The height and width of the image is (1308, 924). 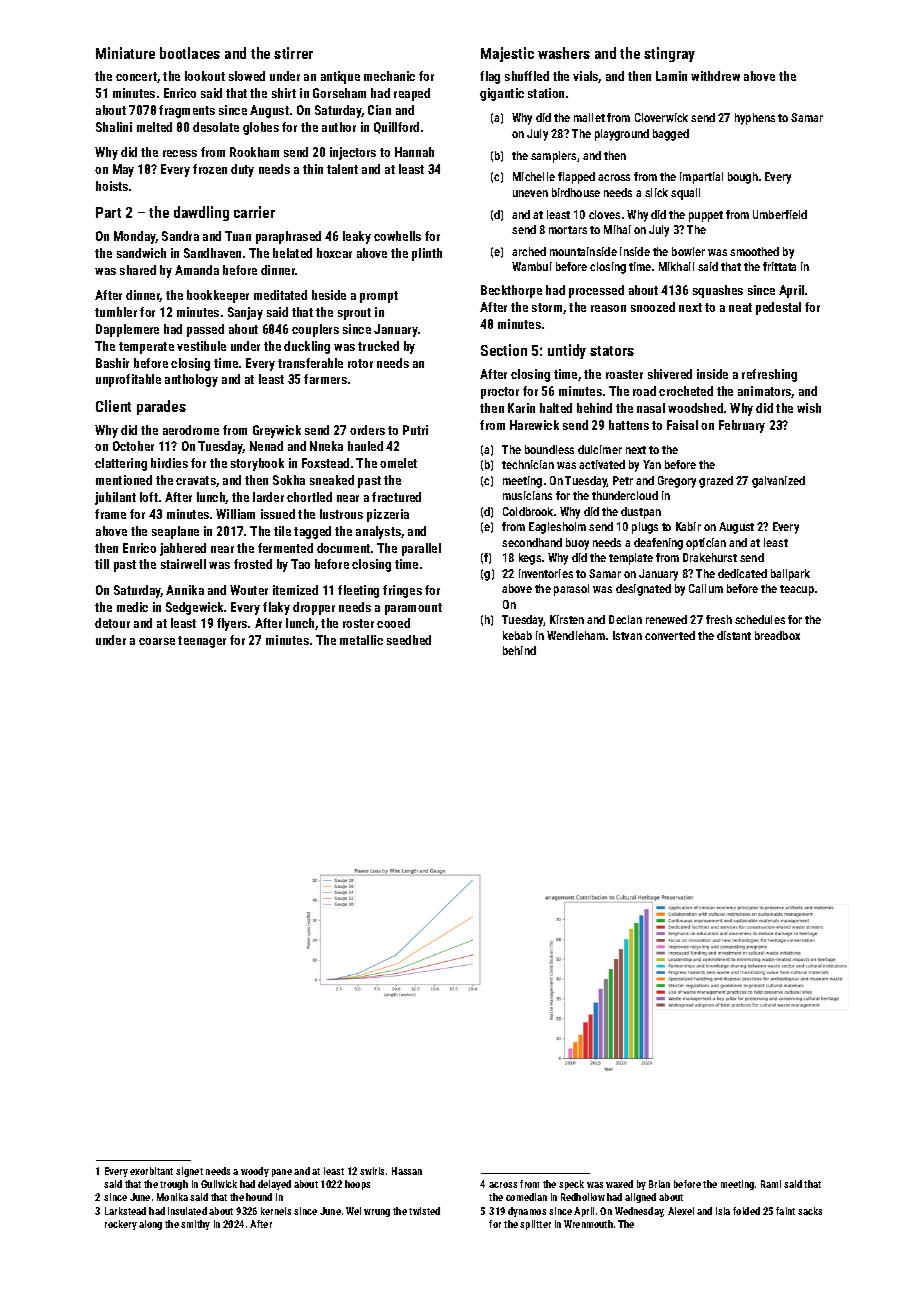 I want to click on wrung, so click(x=377, y=1213).
